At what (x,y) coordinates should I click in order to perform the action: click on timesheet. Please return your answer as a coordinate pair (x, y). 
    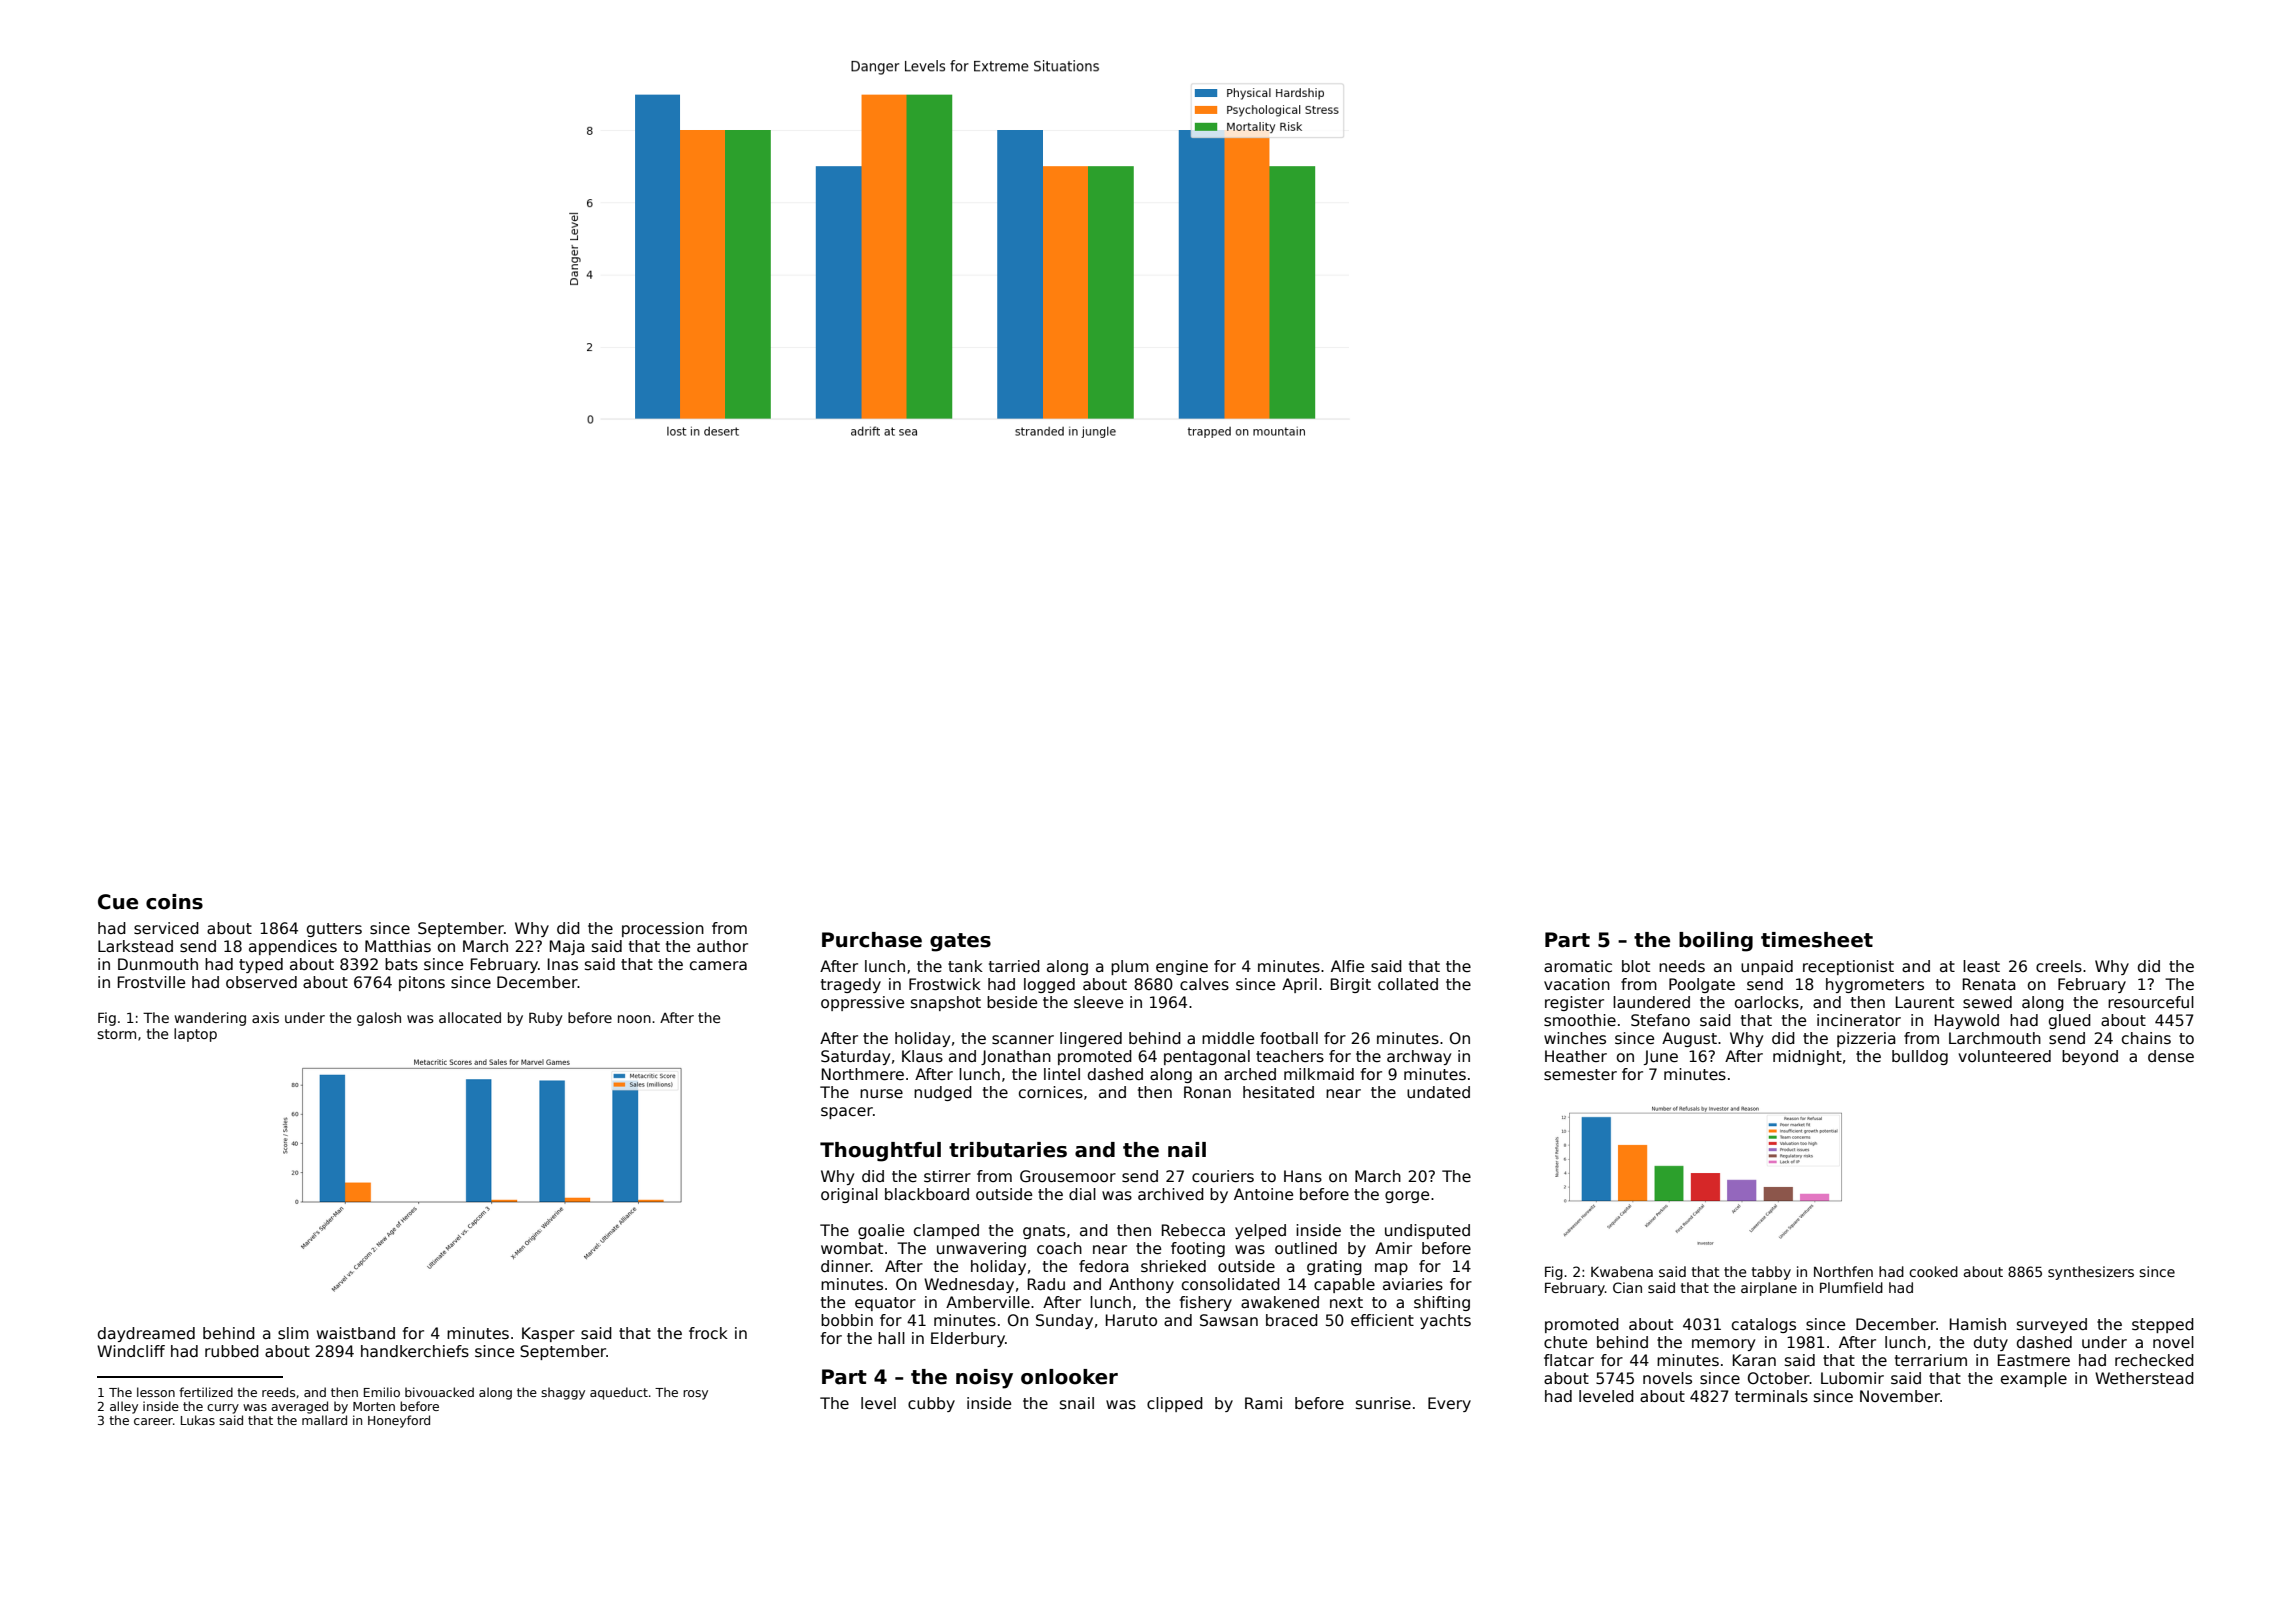
    Looking at the image, I should click on (1817, 940).
